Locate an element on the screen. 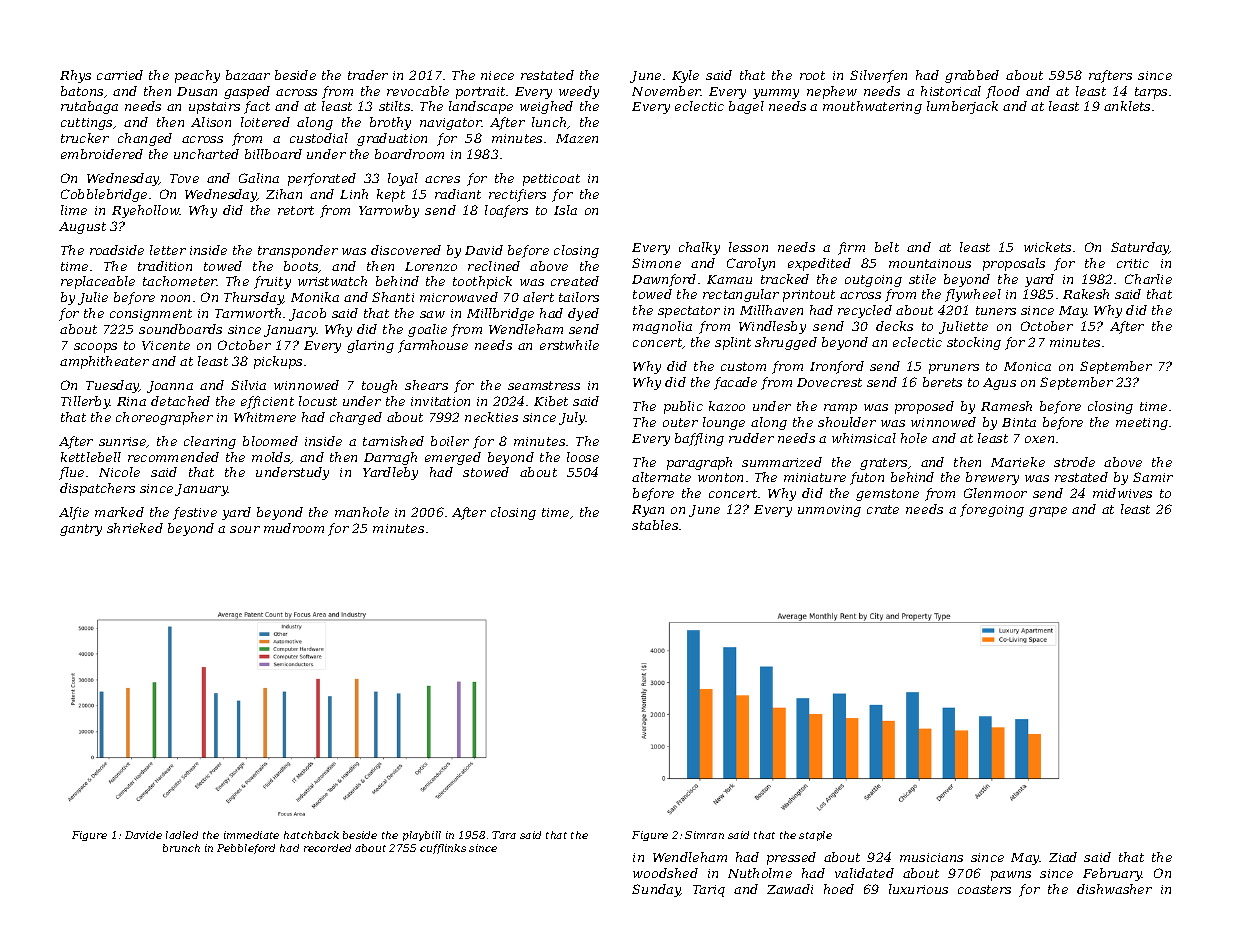 Image resolution: width=1233 pixels, height=952 pixels. sour is located at coordinates (245, 529).
